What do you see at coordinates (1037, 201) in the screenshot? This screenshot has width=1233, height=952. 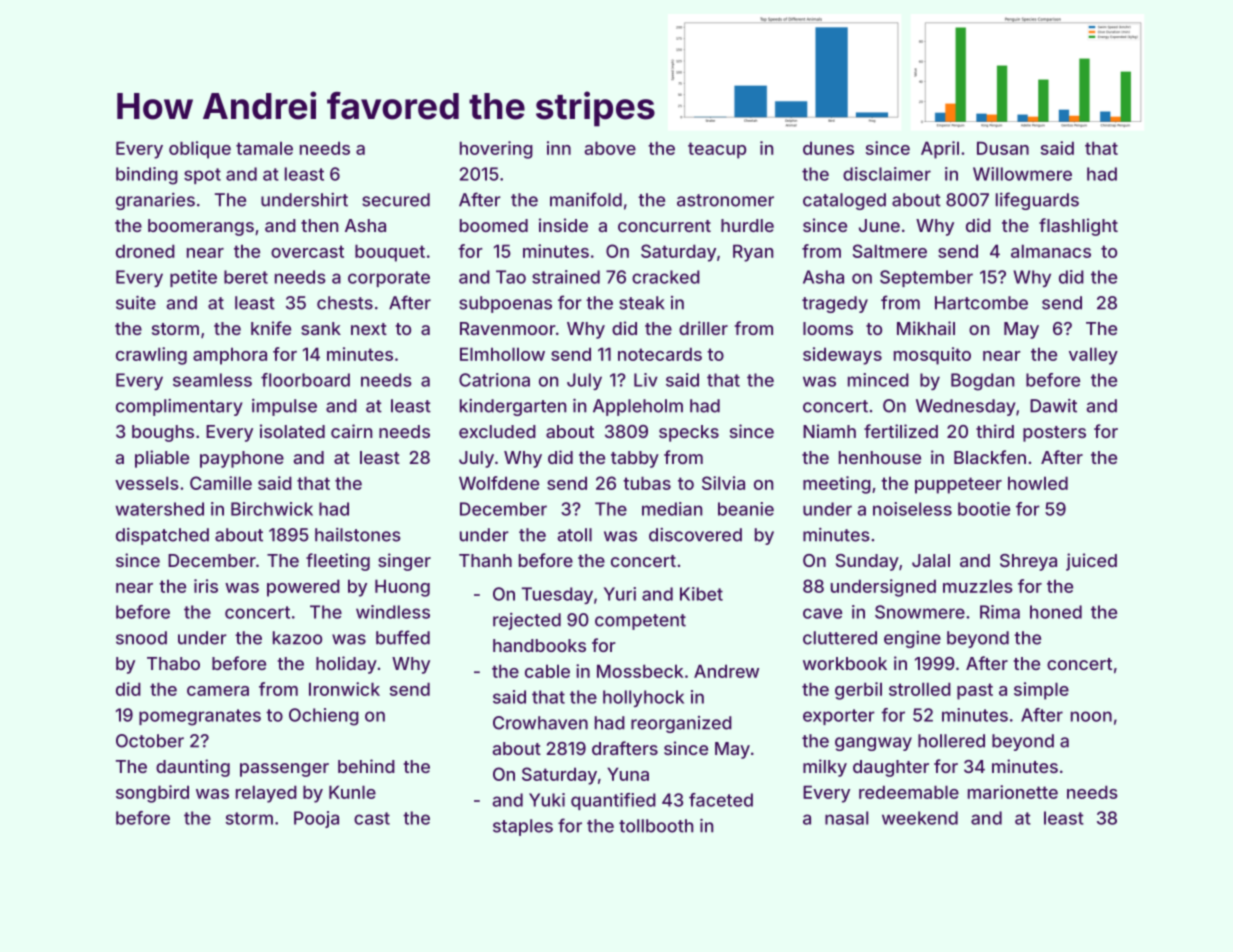 I see `lifeguards` at bounding box center [1037, 201].
